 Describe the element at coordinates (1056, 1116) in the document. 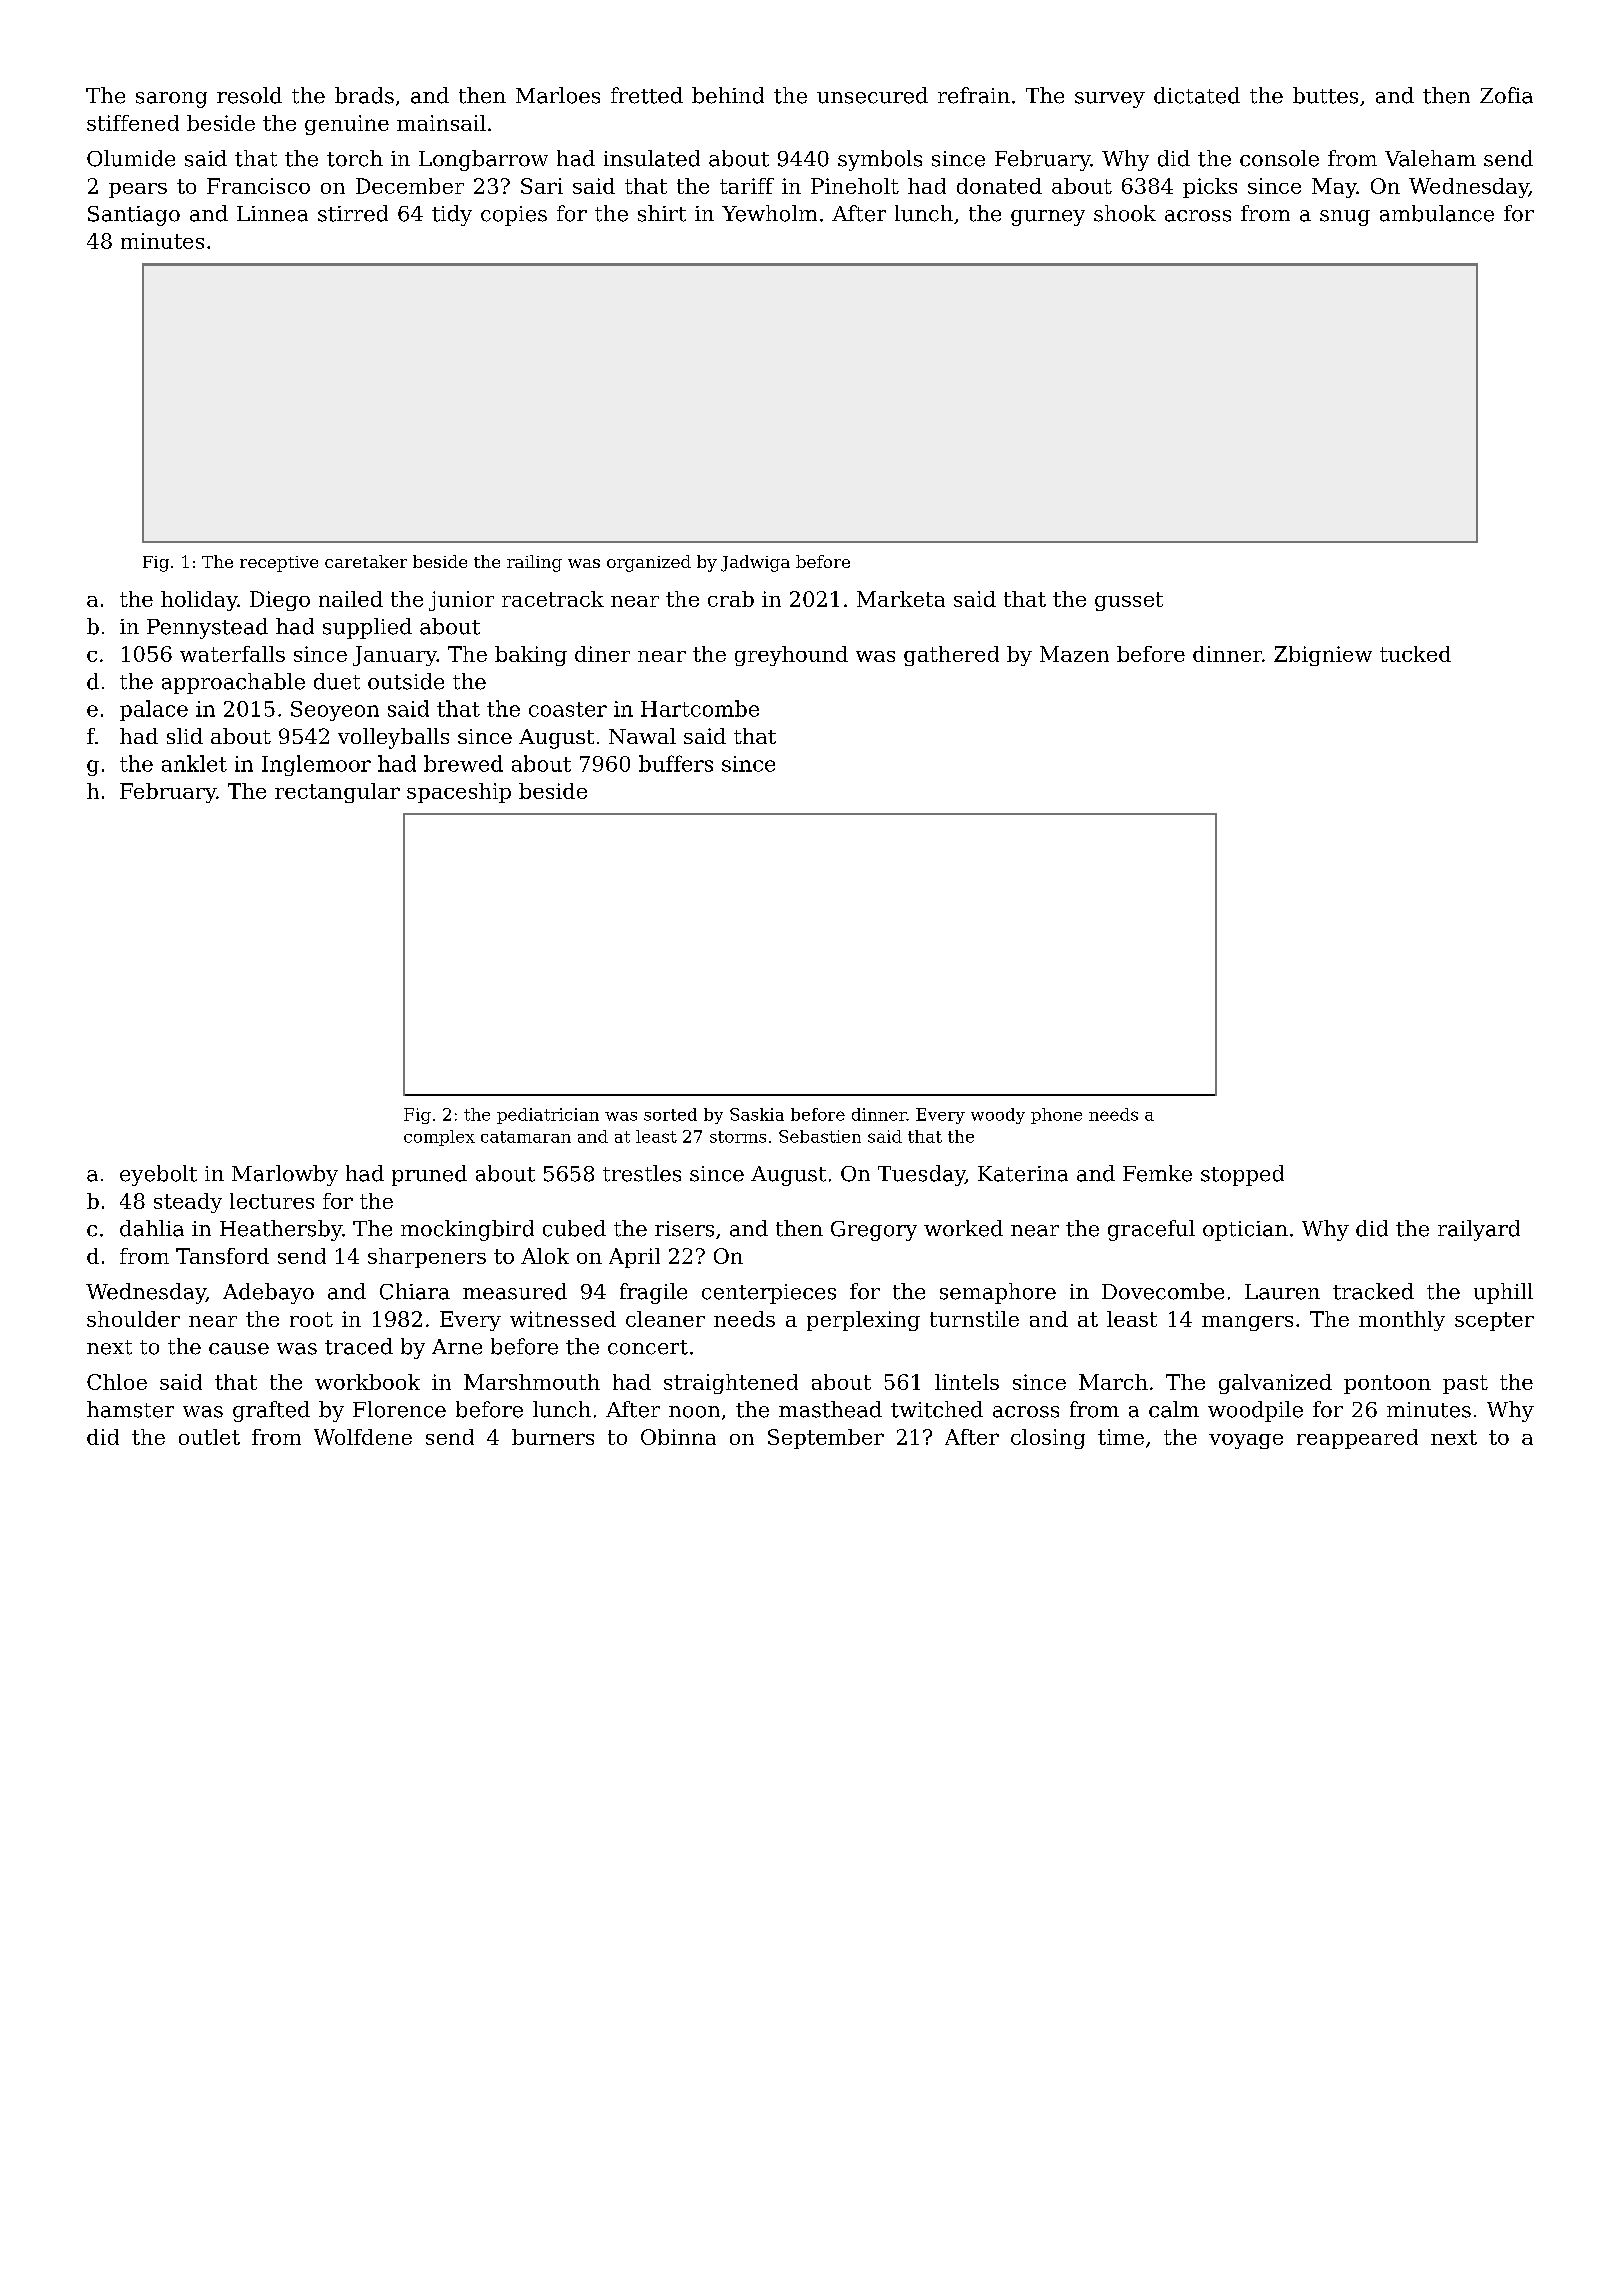

I see `phone` at that location.
